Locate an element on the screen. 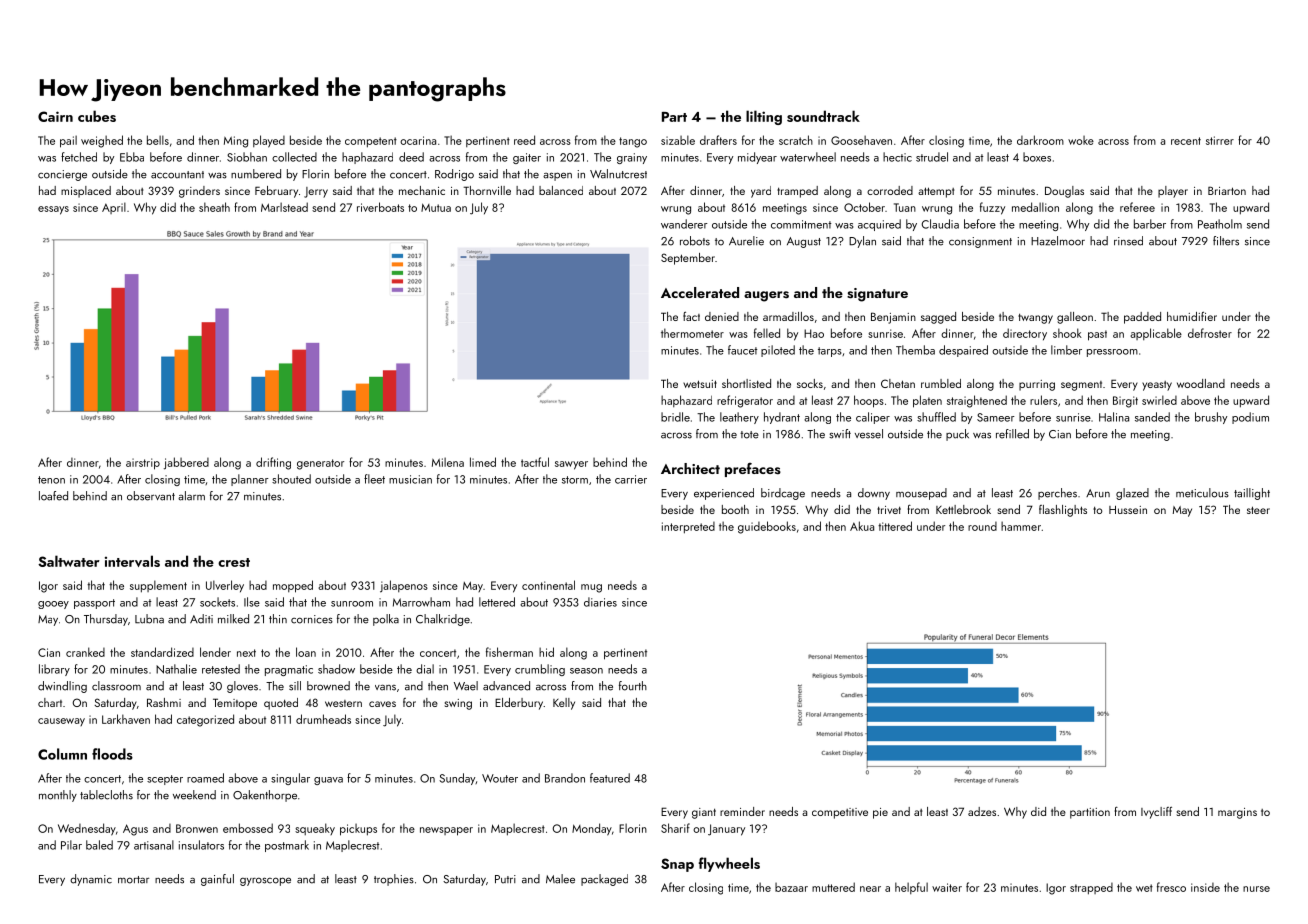  steer is located at coordinates (1258, 510).
